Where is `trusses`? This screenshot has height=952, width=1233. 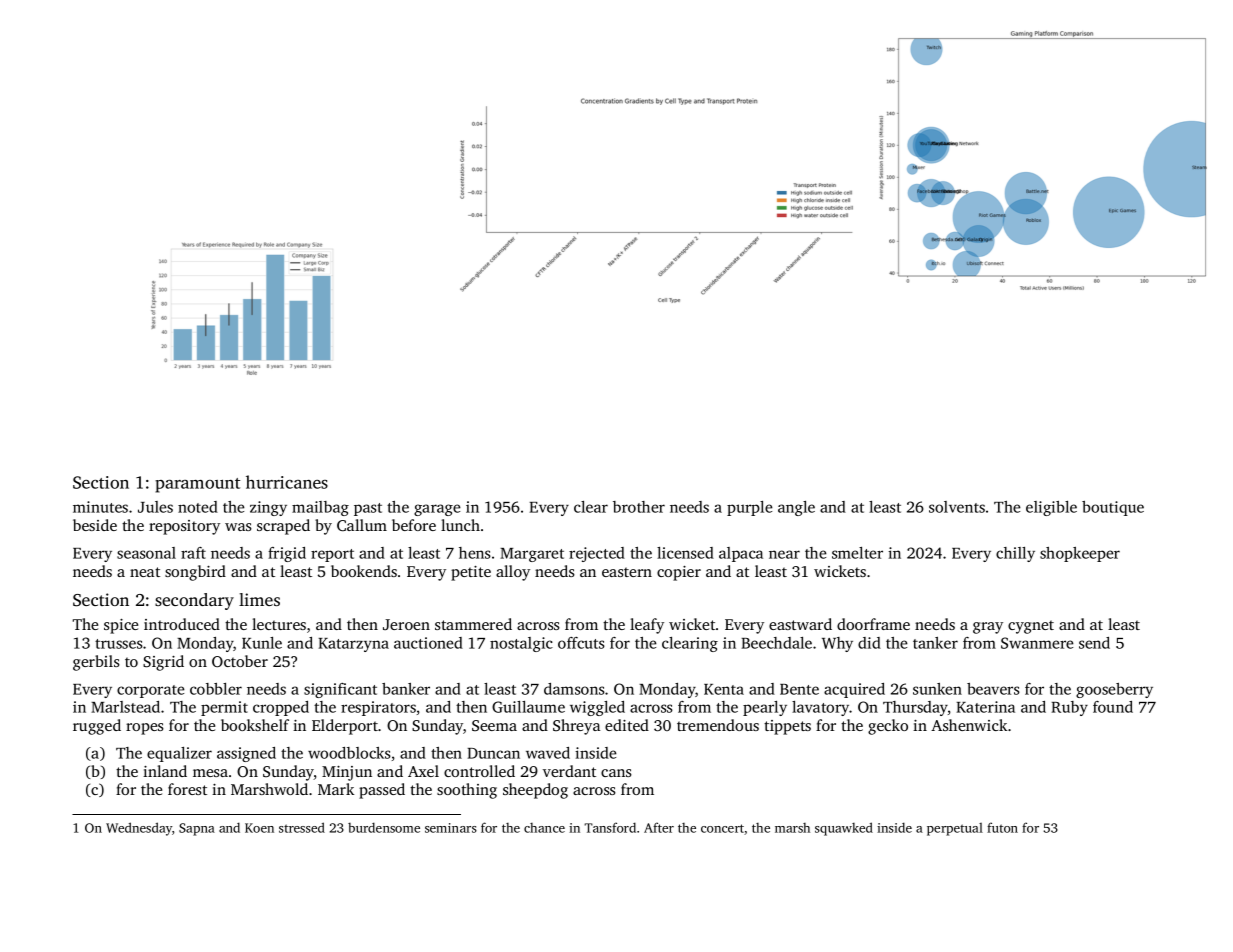
trusses is located at coordinates (119, 644).
